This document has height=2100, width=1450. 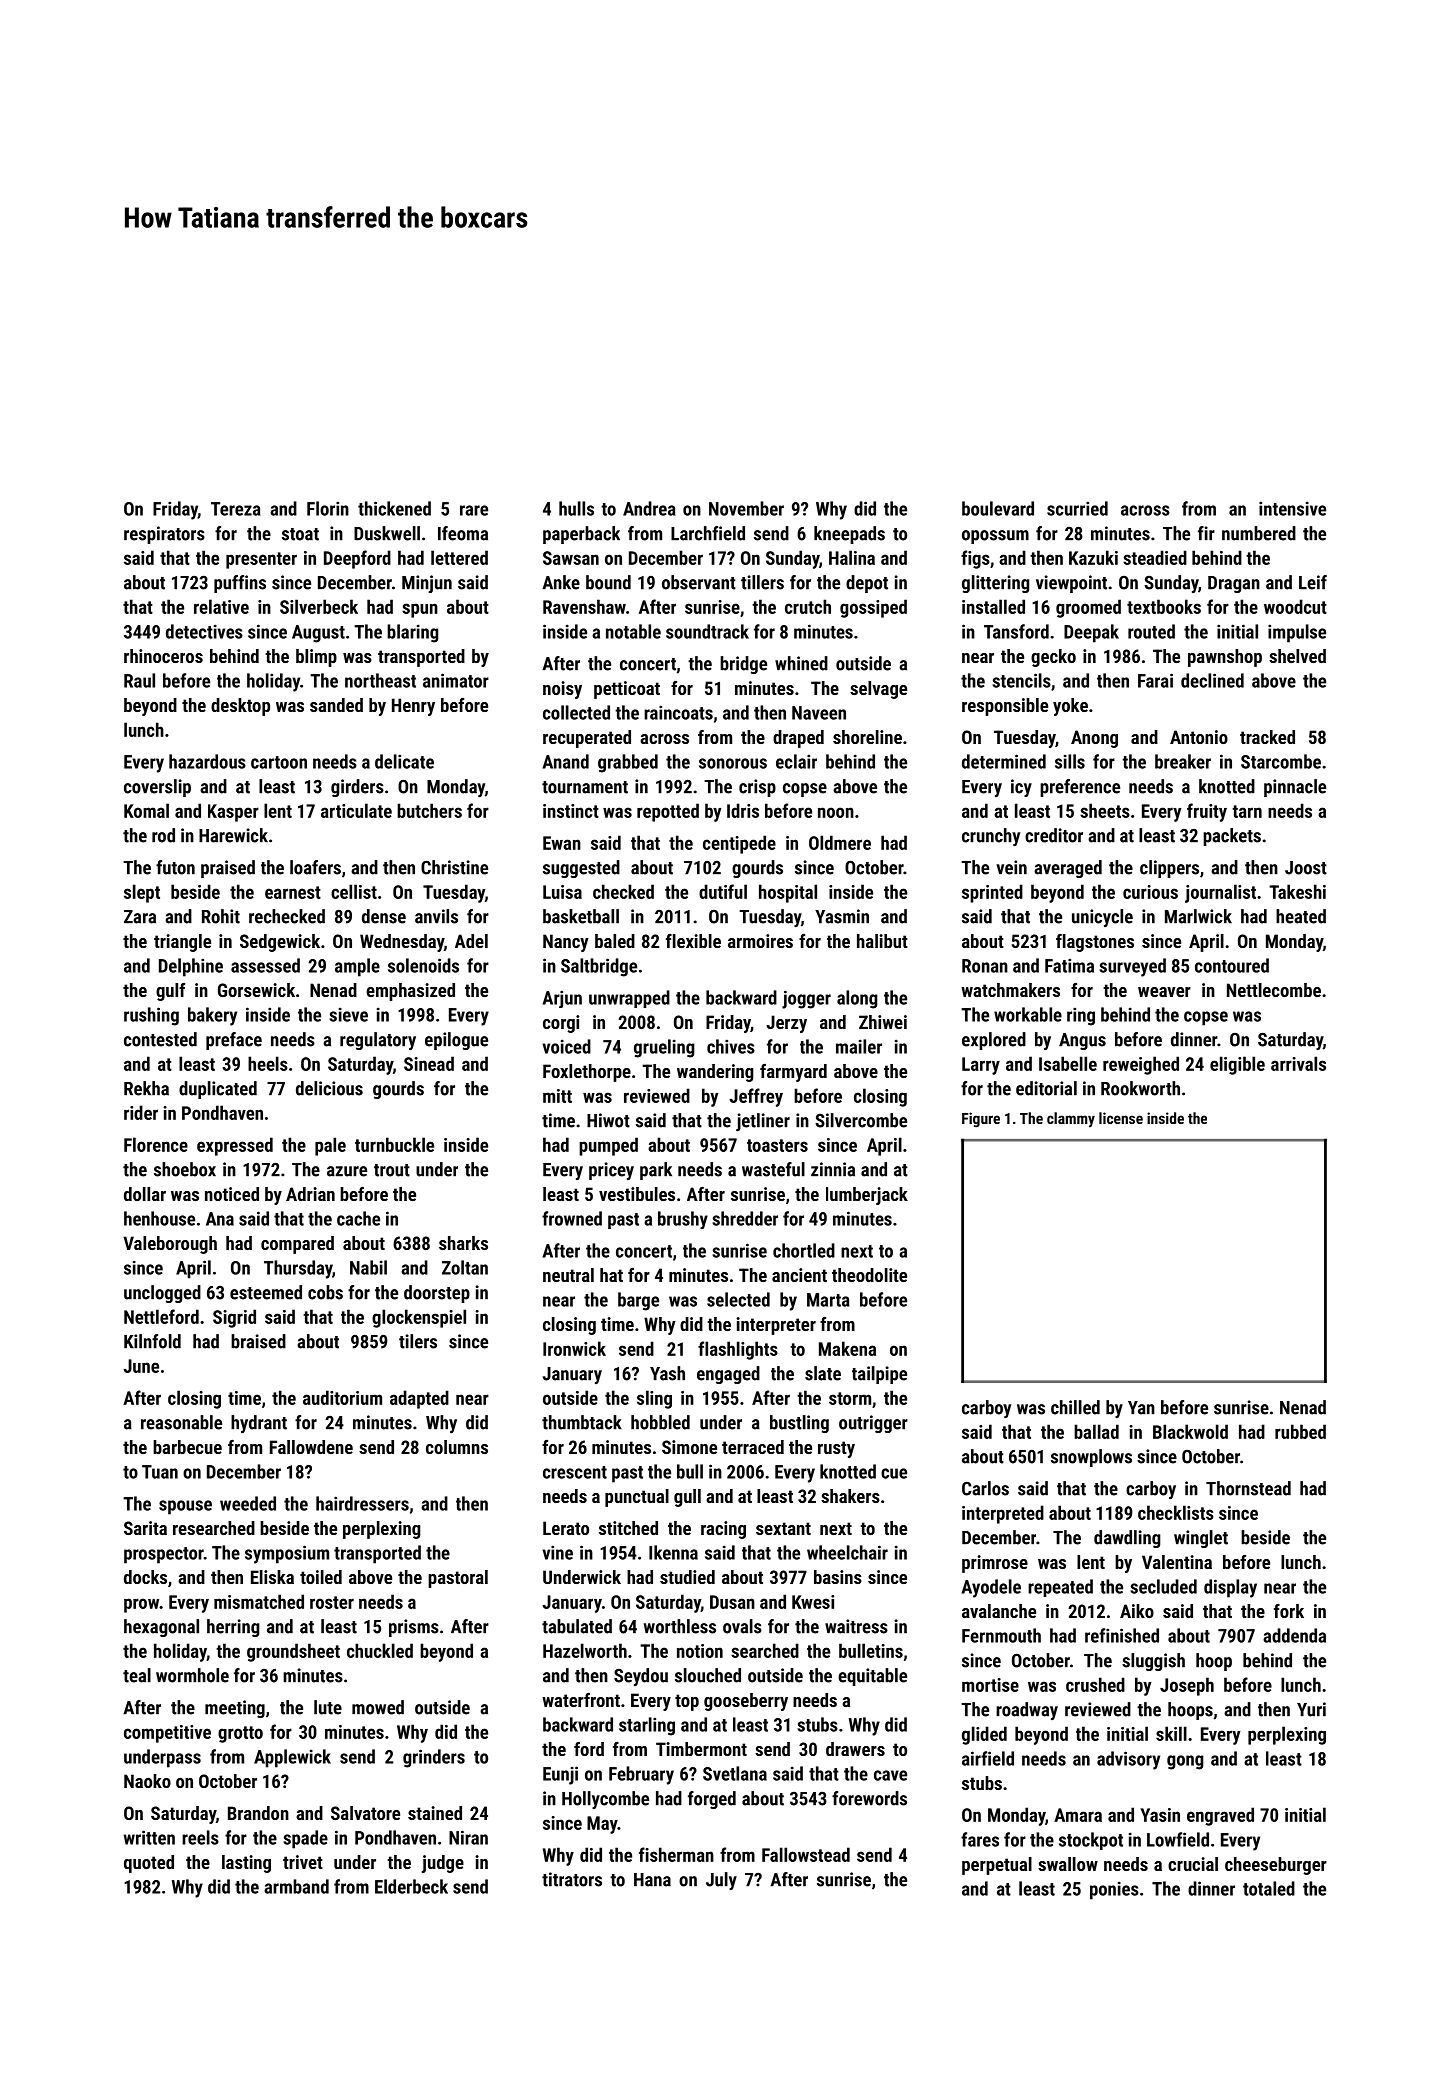 I want to click on Marta, so click(x=828, y=1300).
